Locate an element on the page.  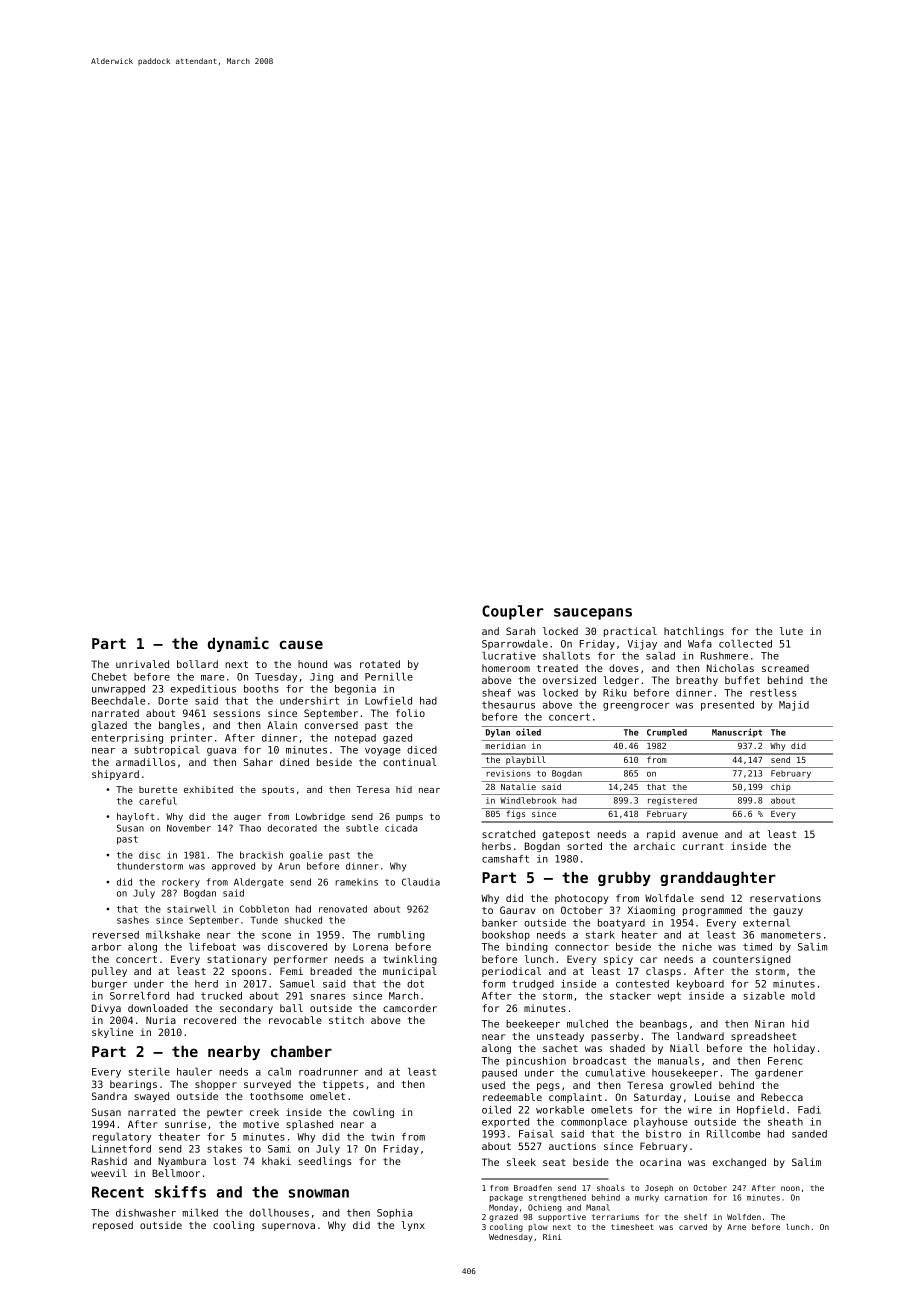
stakes is located at coordinates (224, 1149).
